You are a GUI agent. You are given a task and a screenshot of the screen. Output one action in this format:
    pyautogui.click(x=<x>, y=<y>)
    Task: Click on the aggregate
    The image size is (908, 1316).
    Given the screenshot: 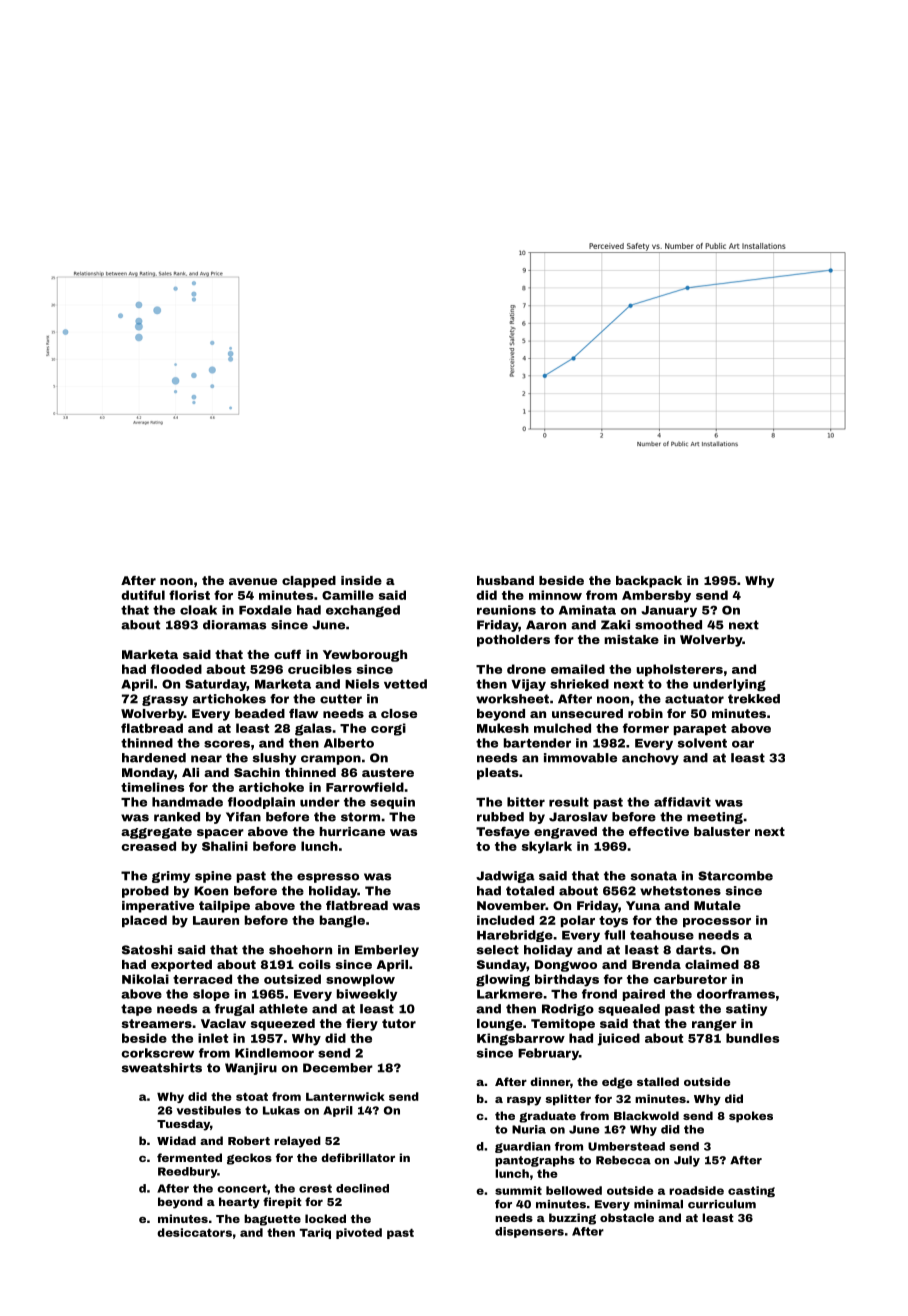 What is the action you would take?
    pyautogui.click(x=156, y=833)
